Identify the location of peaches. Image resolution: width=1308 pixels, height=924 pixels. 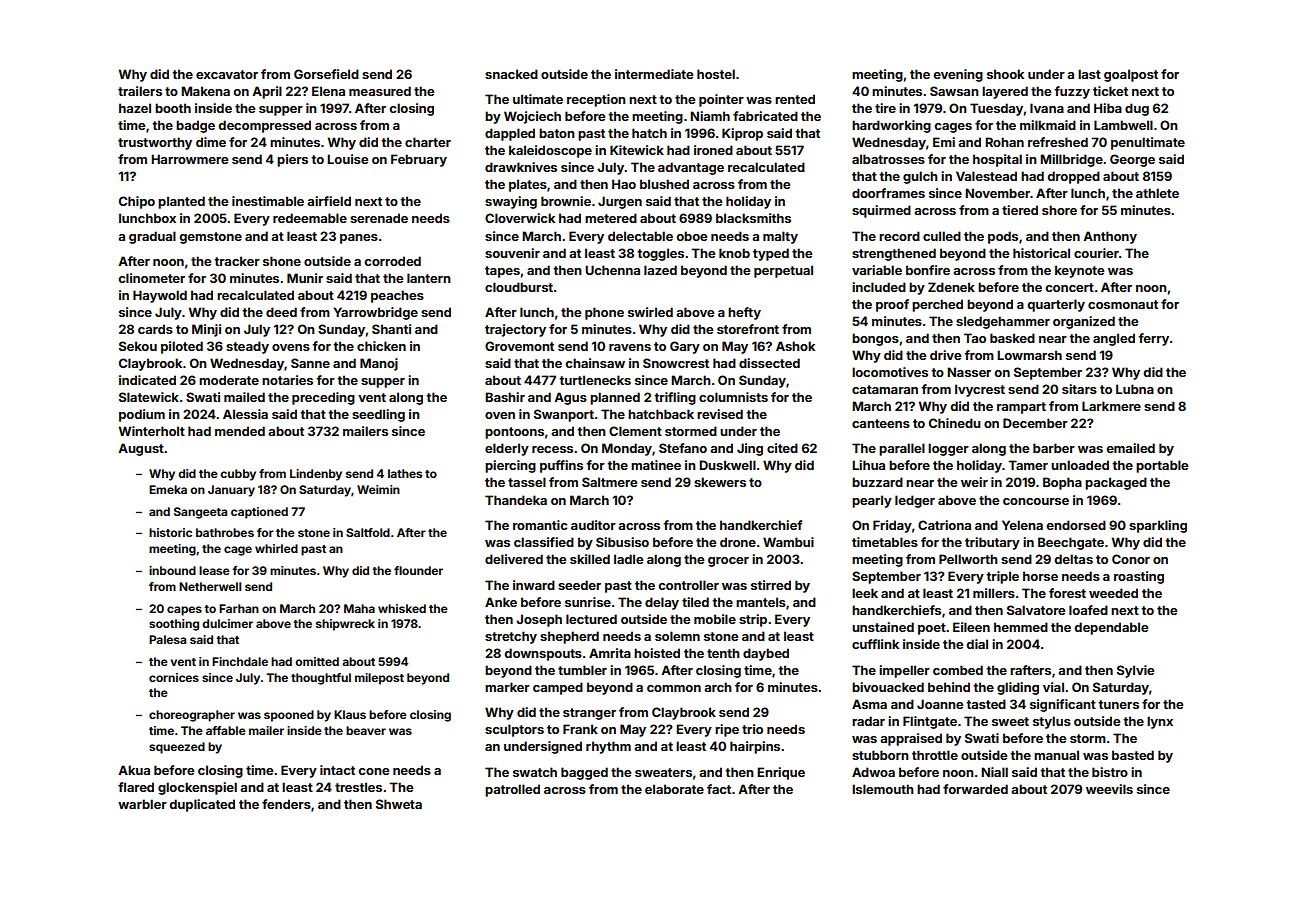
(397, 296).
